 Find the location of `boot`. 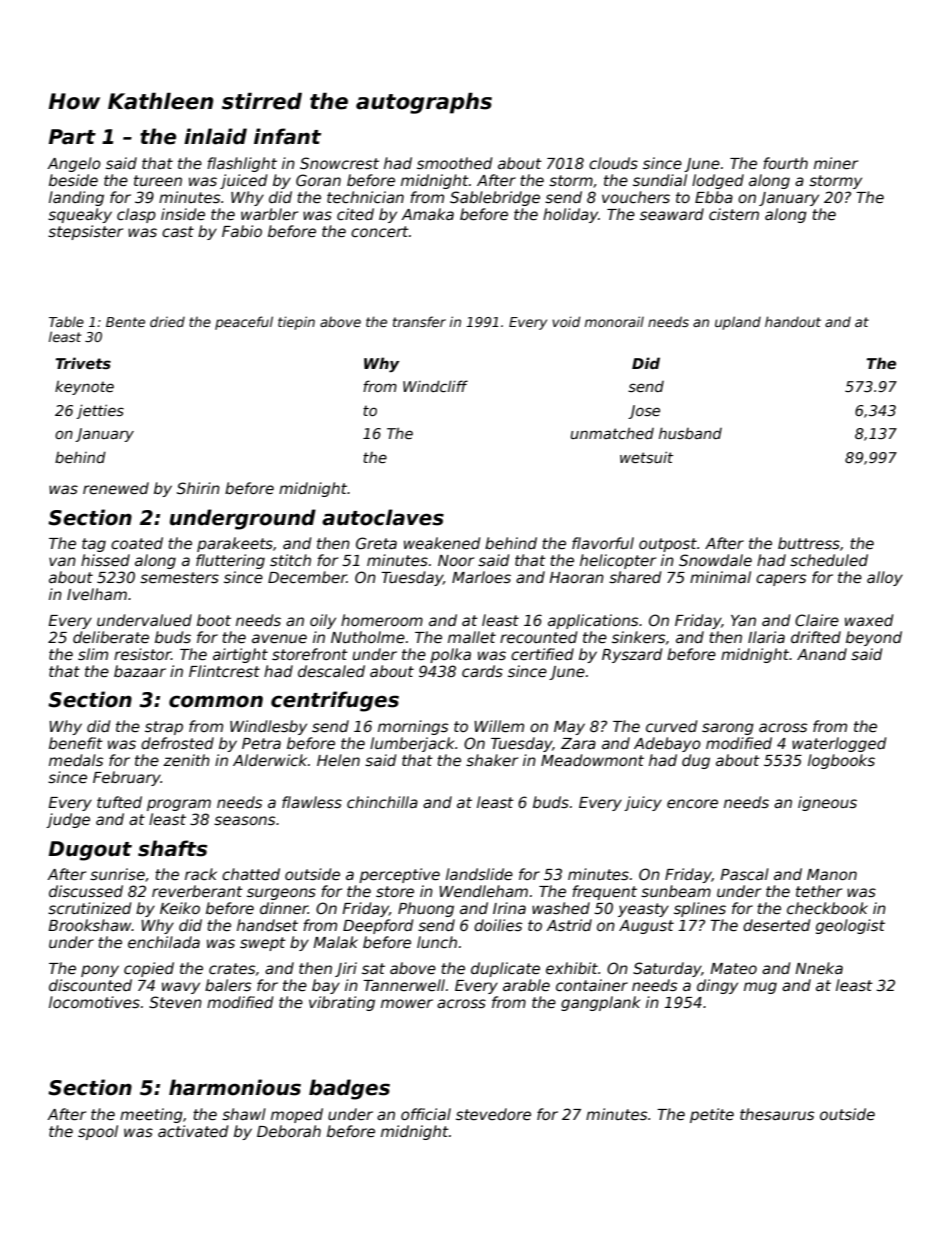

boot is located at coordinates (214, 620).
